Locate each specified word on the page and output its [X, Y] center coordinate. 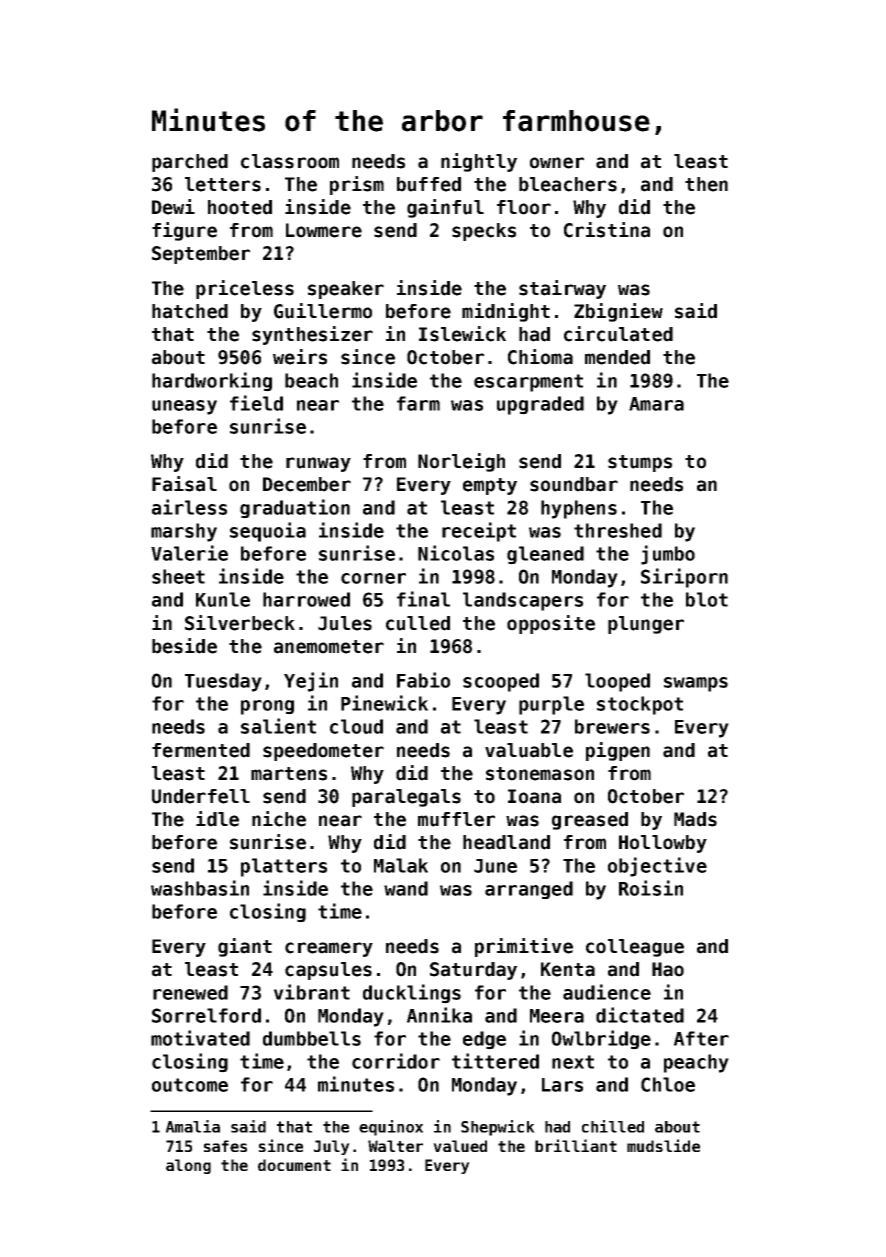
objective [657, 867]
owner [557, 163]
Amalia [193, 1126]
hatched [190, 311]
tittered [495, 1061]
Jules [345, 623]
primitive [524, 947]
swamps [696, 684]
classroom [290, 161]
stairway [562, 289]
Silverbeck [240, 623]
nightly [479, 162]
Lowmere [324, 230]
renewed [190, 992]
